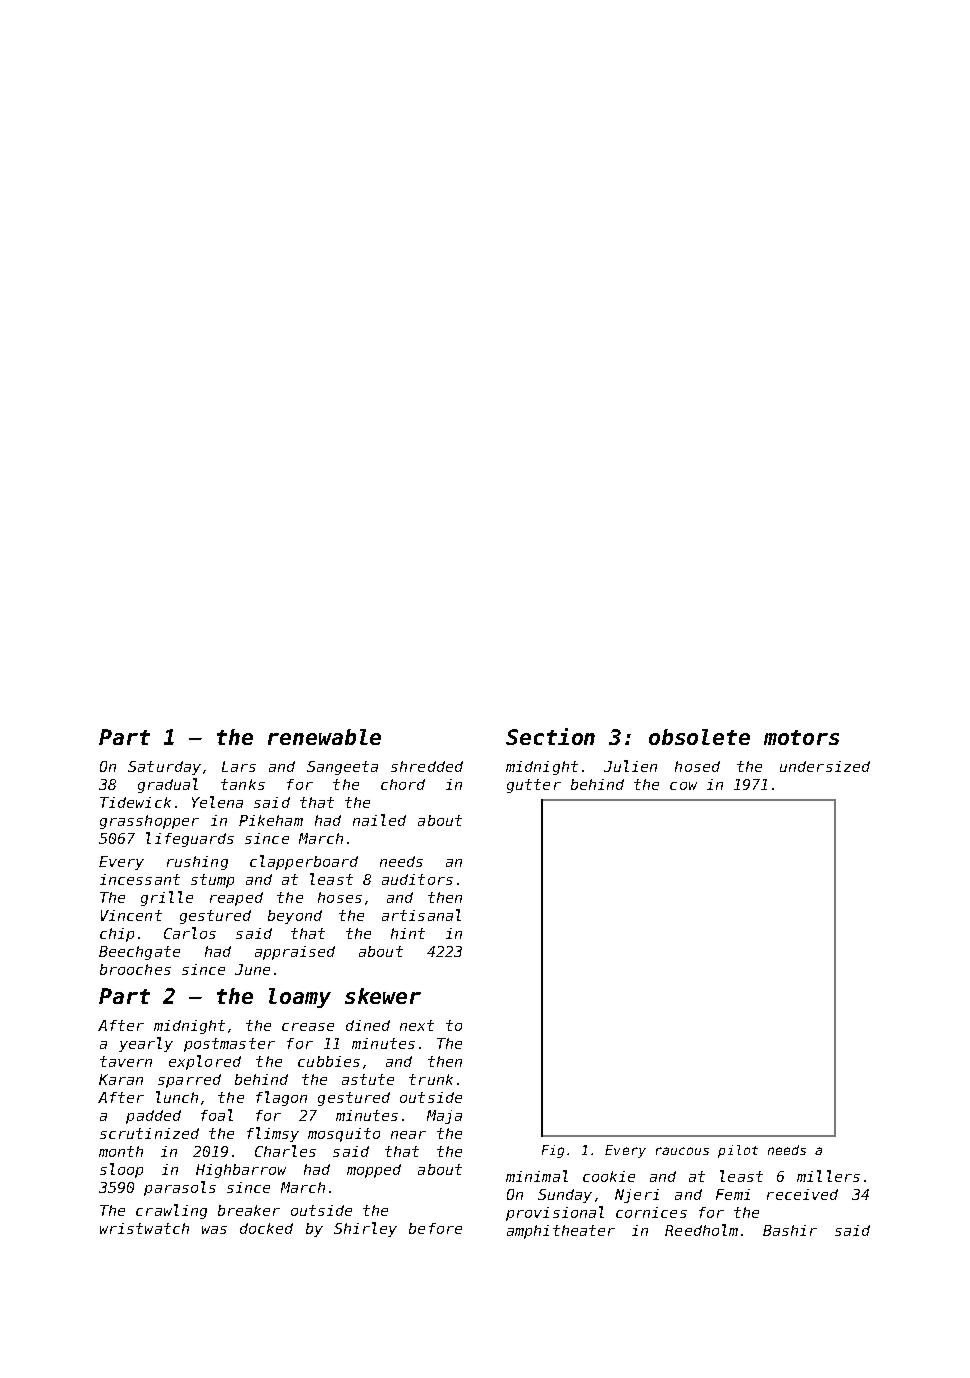 The width and height of the image is (970, 1378). Describe the element at coordinates (121, 1079) in the image. I see `Karan` at that location.
